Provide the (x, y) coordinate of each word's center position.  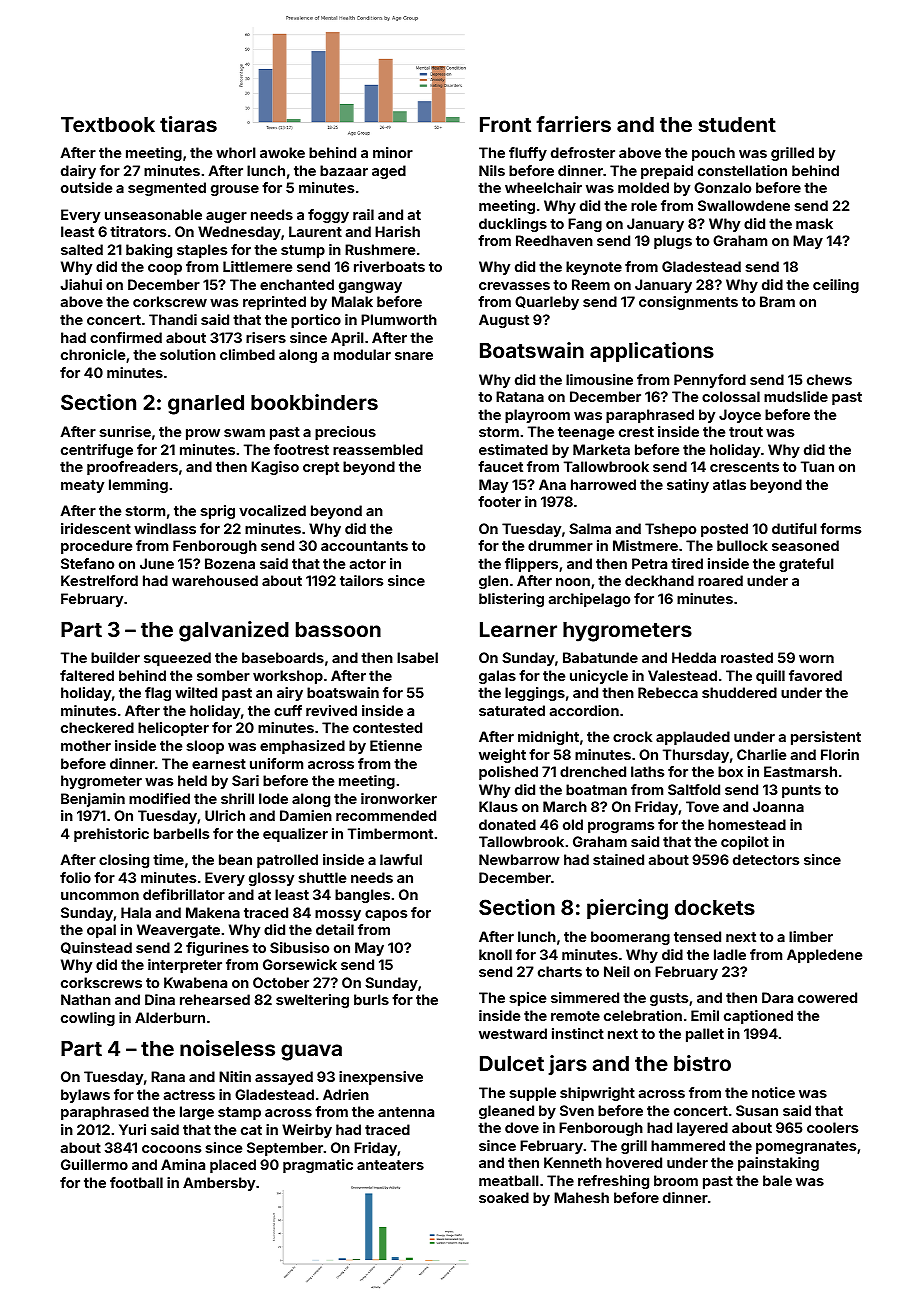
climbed (247, 354)
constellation (742, 170)
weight (502, 756)
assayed (284, 1078)
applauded (693, 738)
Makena (213, 912)
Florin (840, 754)
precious (345, 433)
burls (371, 999)
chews (829, 379)
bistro (702, 1063)
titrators (138, 231)
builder (115, 657)
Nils (492, 170)
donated (507, 824)
